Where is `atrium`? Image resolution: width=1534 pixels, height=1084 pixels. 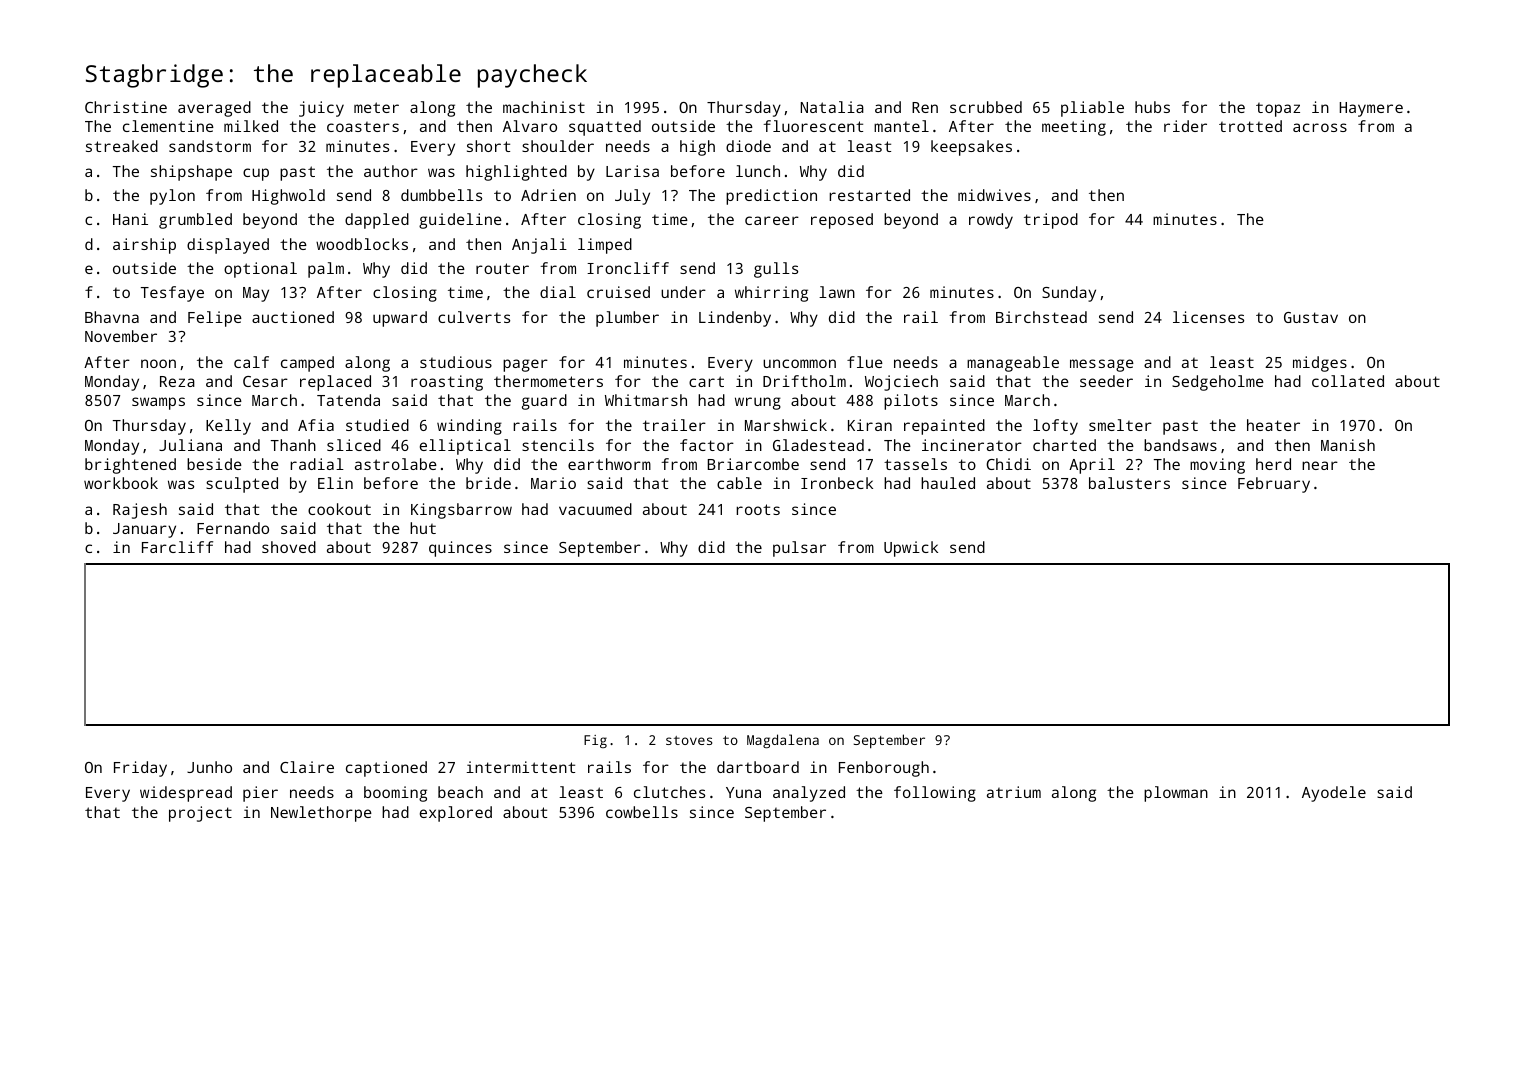
atrium is located at coordinates (1014, 792).
